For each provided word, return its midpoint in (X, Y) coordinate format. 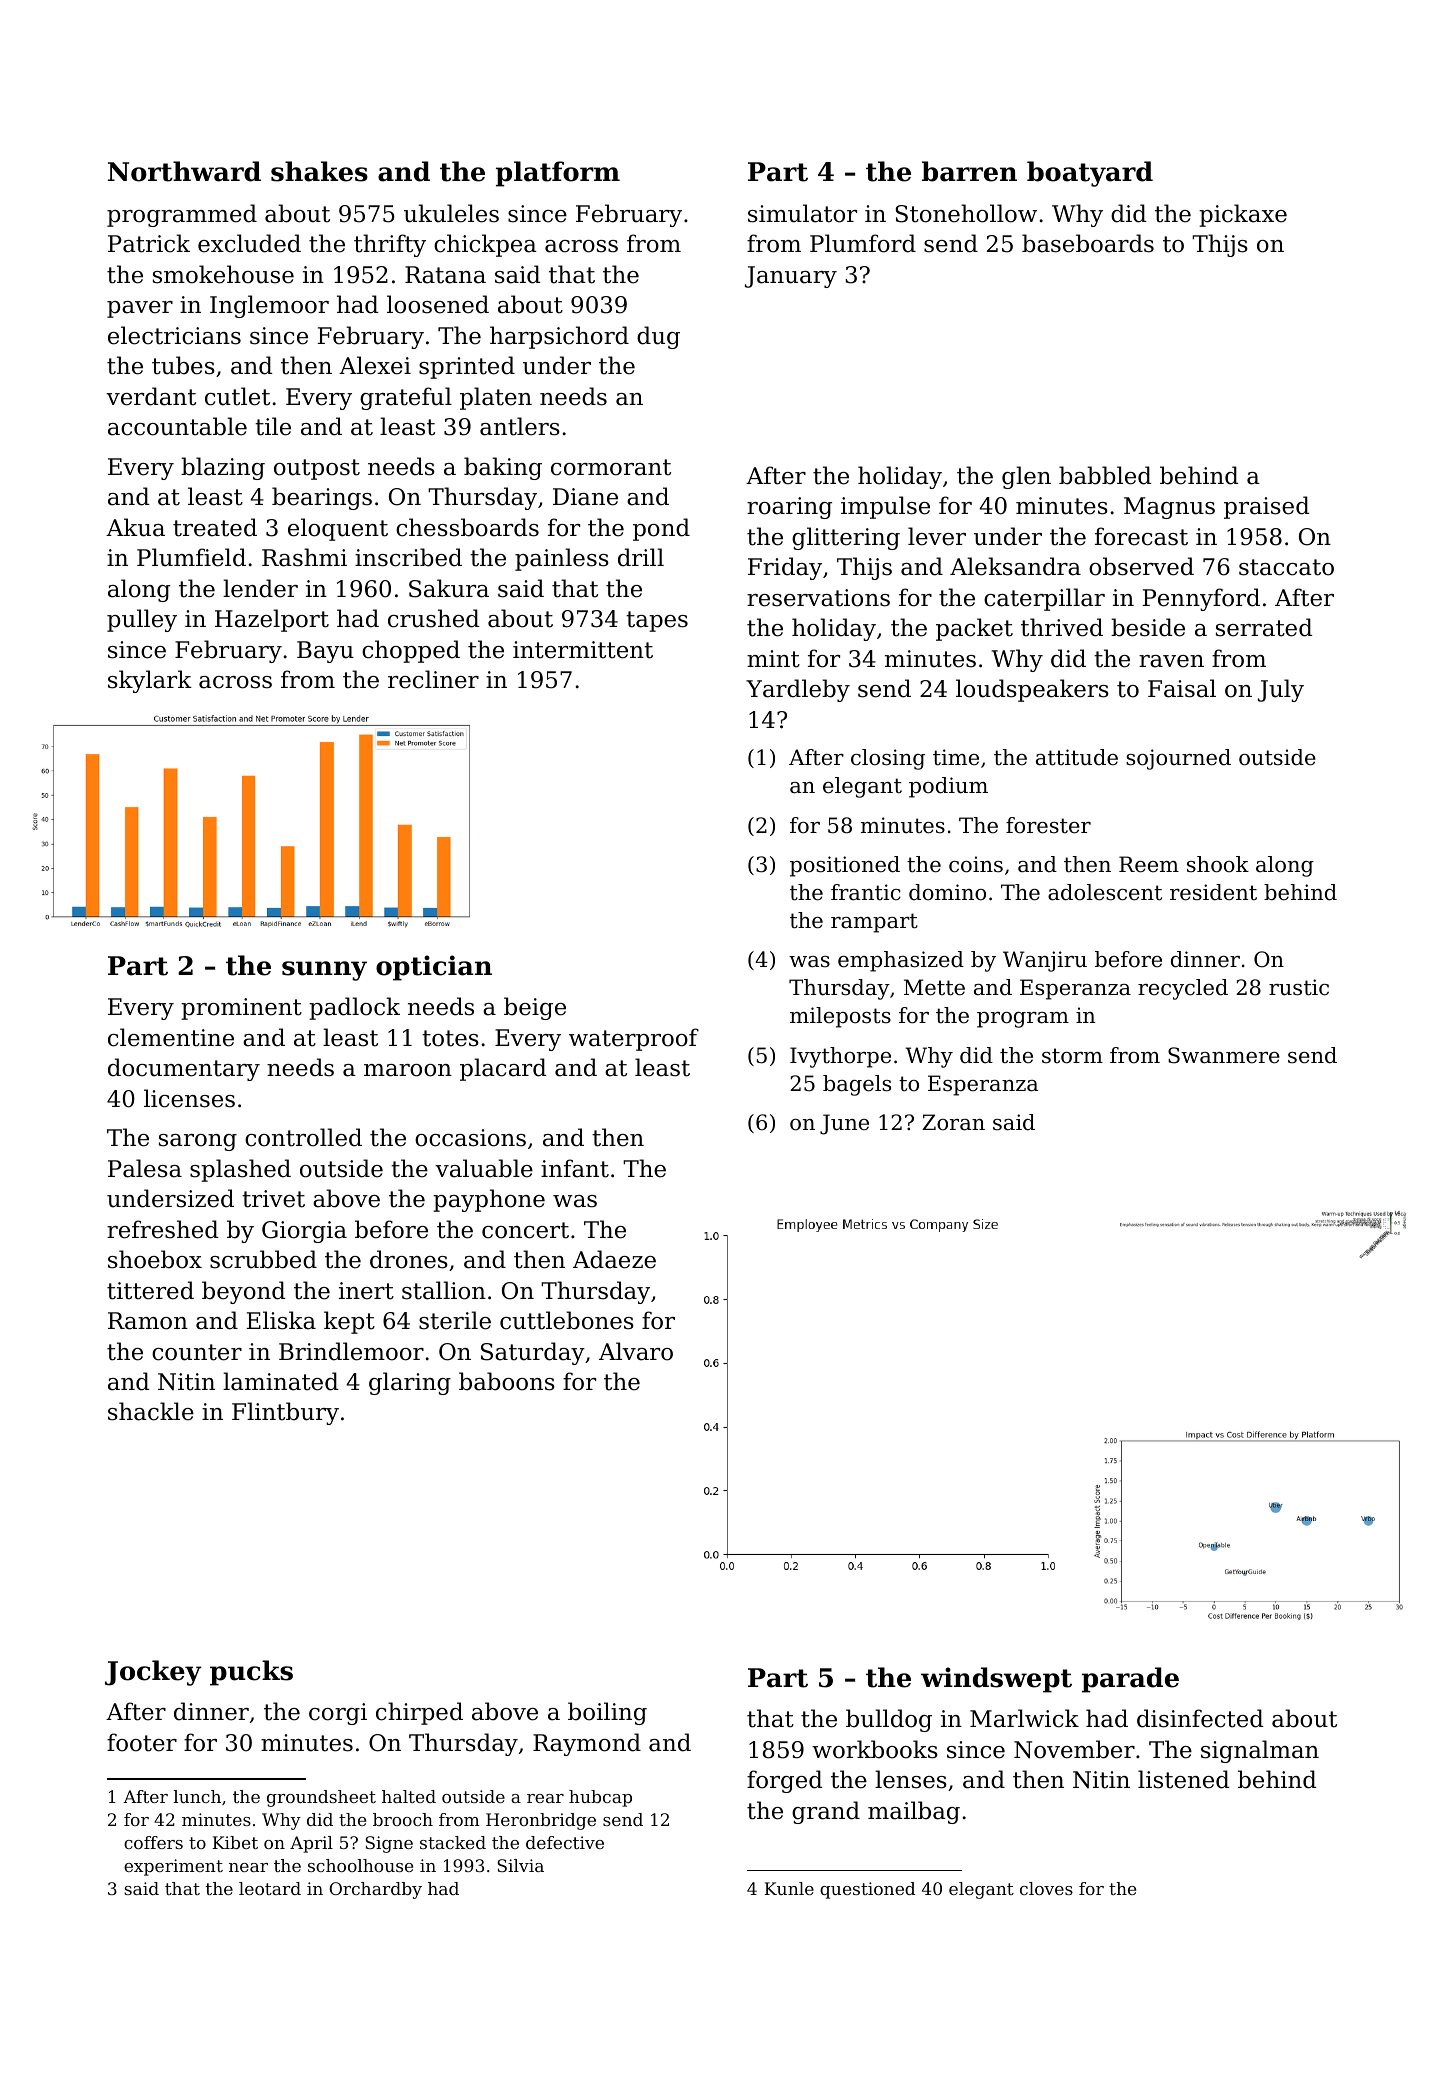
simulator (802, 213)
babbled (1105, 475)
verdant (151, 396)
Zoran (953, 1122)
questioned (867, 1890)
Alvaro (636, 1351)
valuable (484, 1168)
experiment (173, 1867)
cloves (1046, 1888)
